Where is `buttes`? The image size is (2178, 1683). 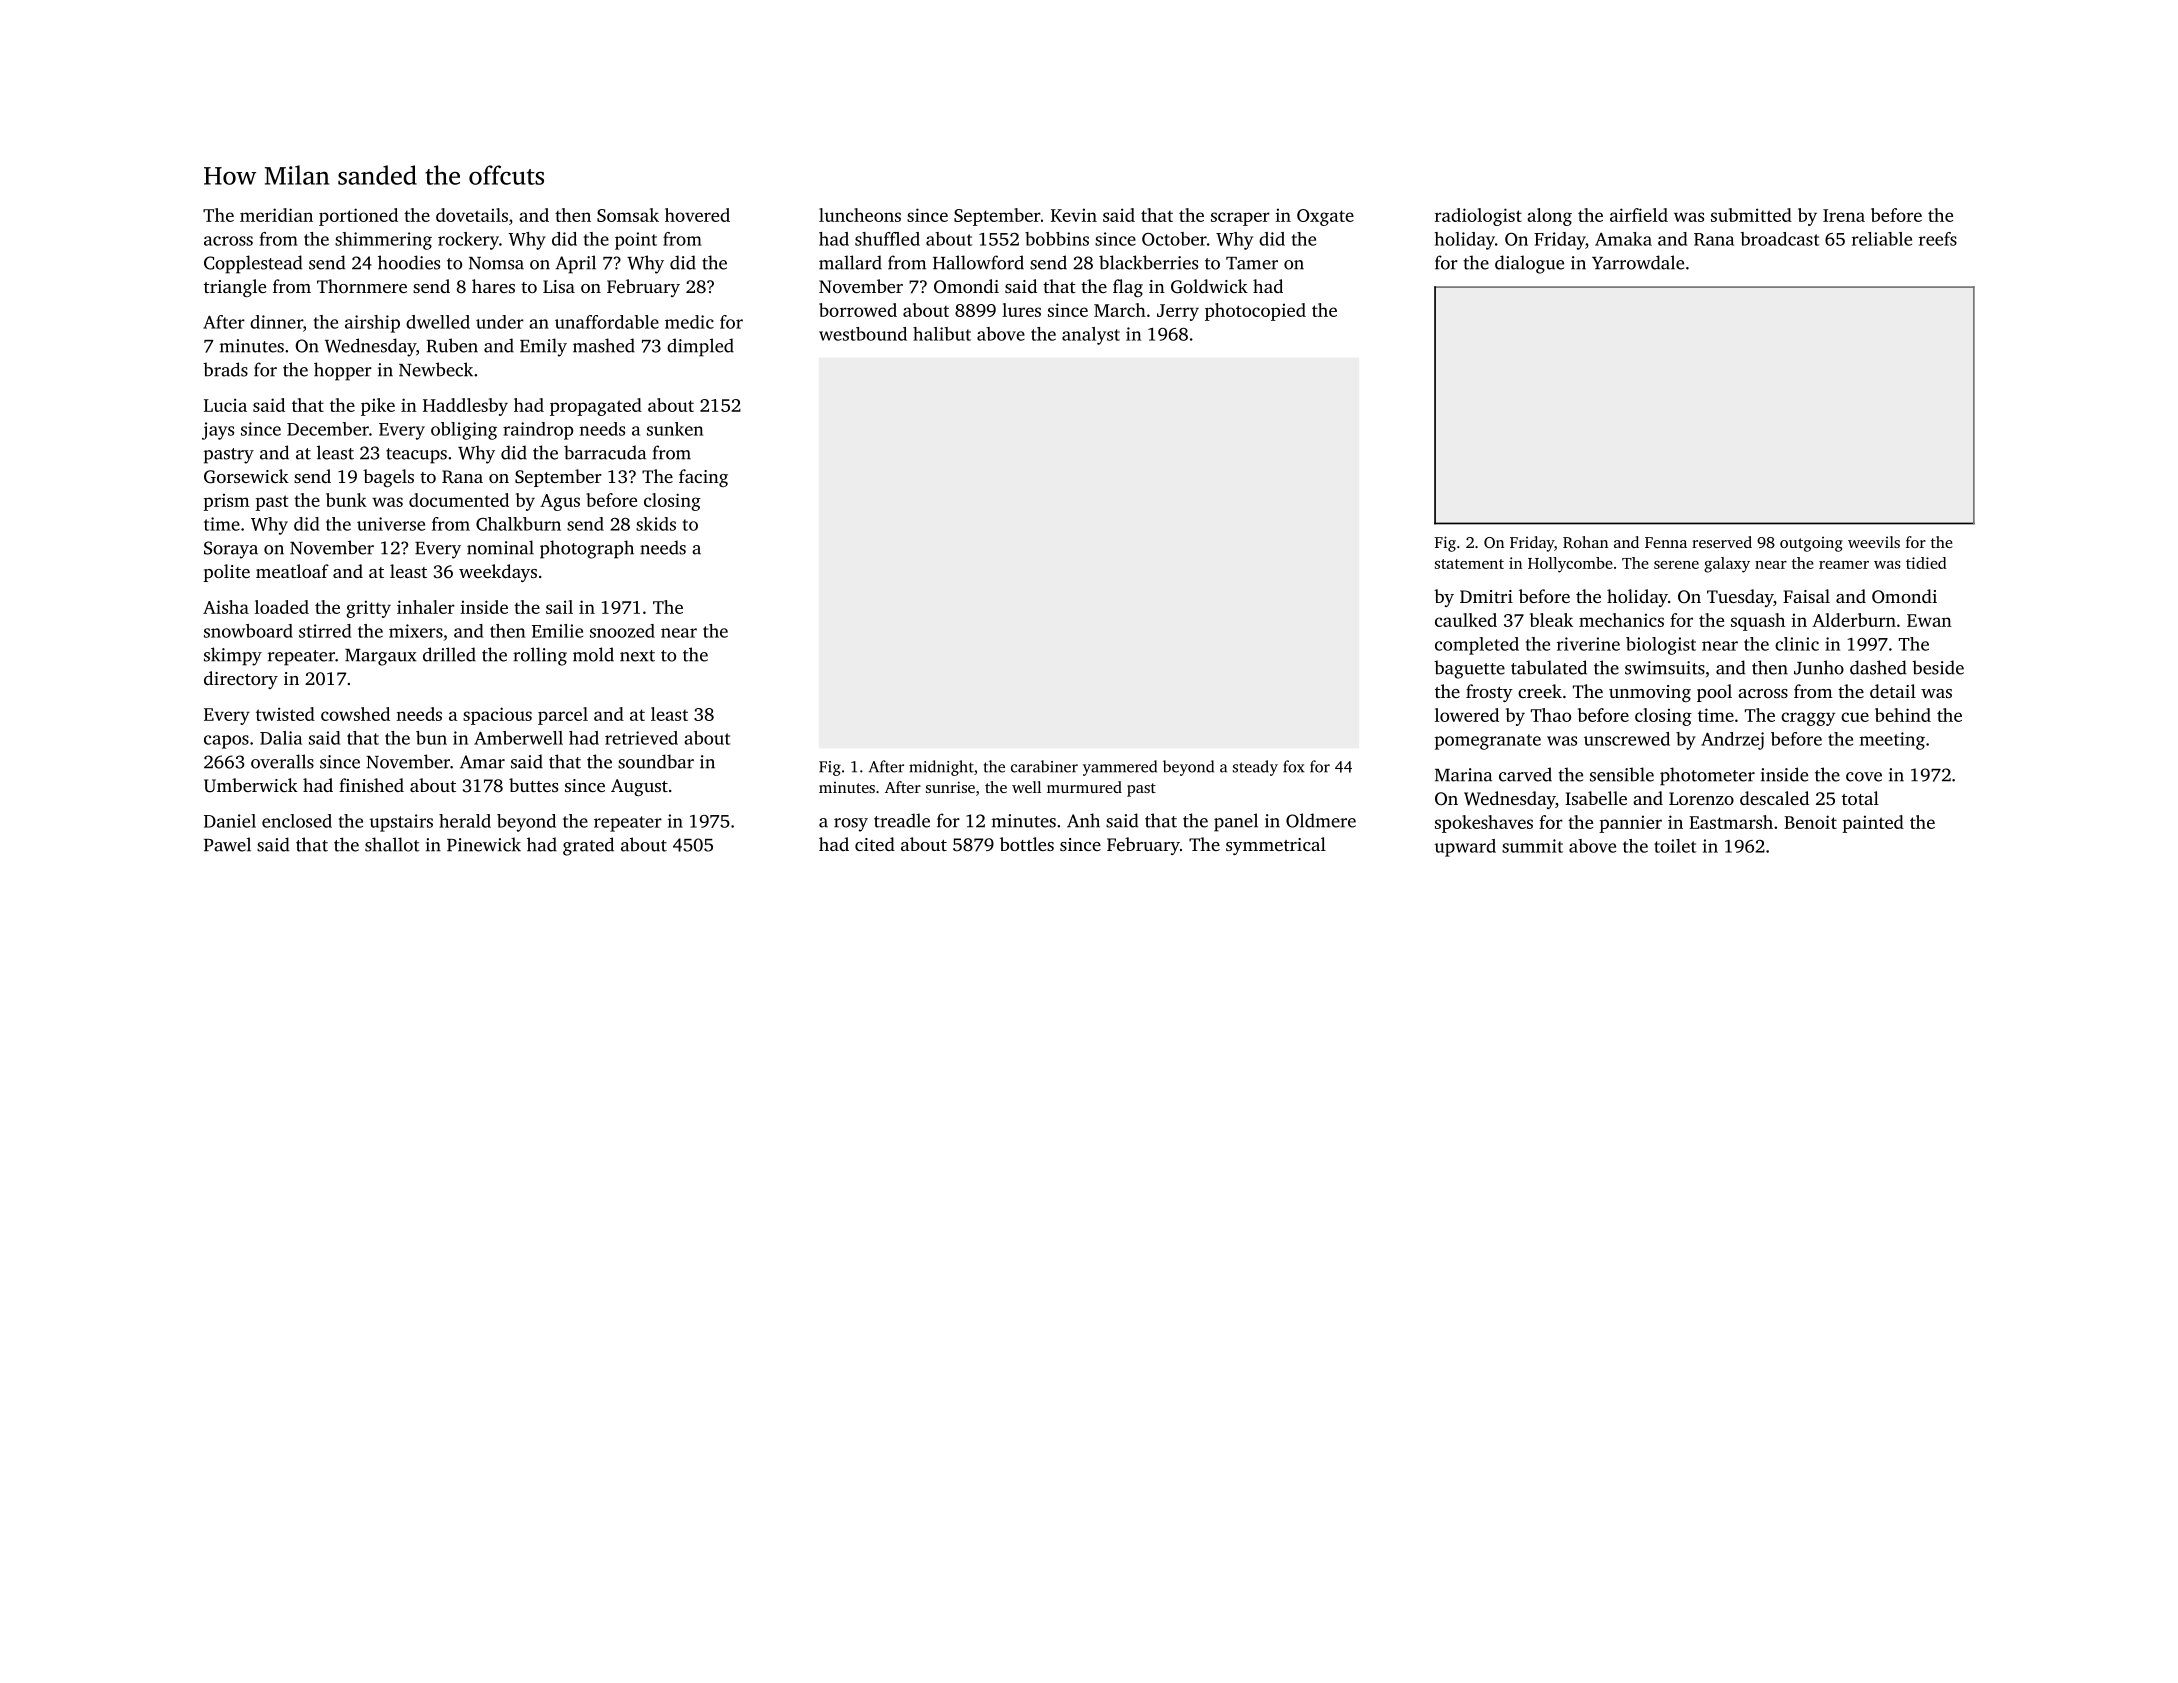
buttes is located at coordinates (533, 785).
